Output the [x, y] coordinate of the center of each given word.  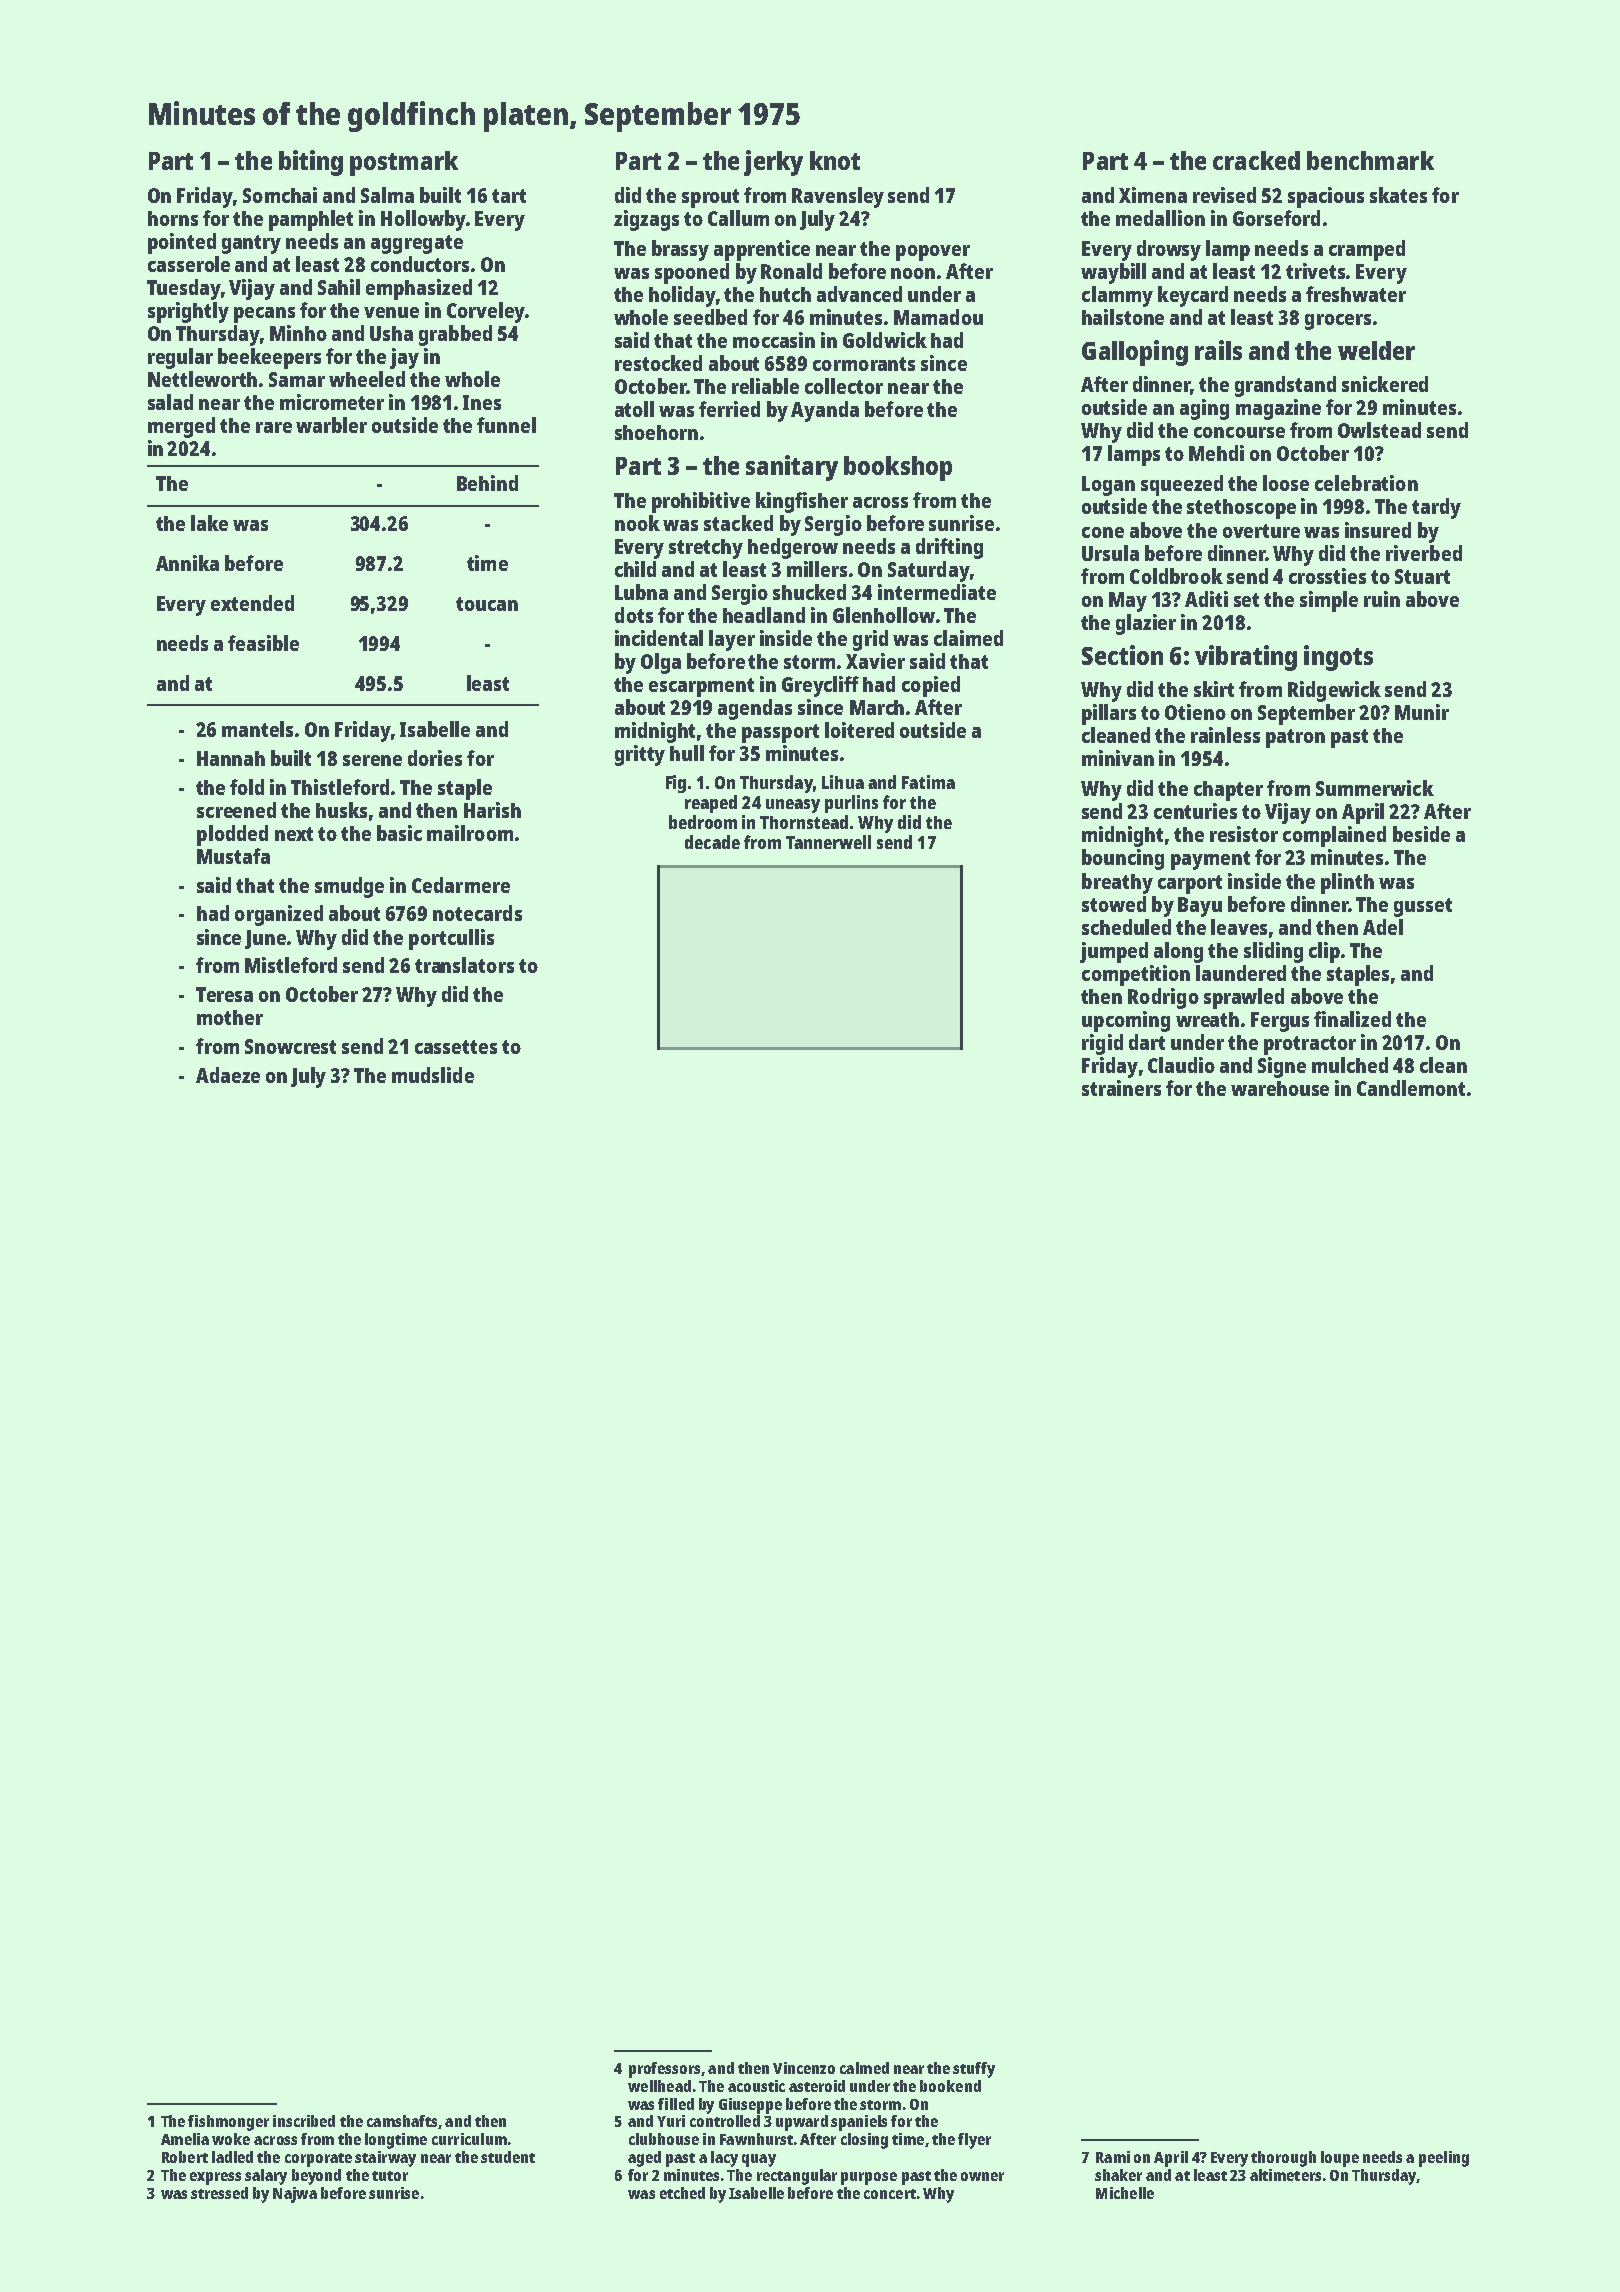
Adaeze [228, 1075]
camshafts [402, 2121]
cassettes [456, 1047]
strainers [1121, 1088]
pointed [182, 243]
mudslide [433, 1075]
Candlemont [1411, 1088]
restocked [658, 363]
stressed [219, 2193]
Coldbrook [1176, 576]
